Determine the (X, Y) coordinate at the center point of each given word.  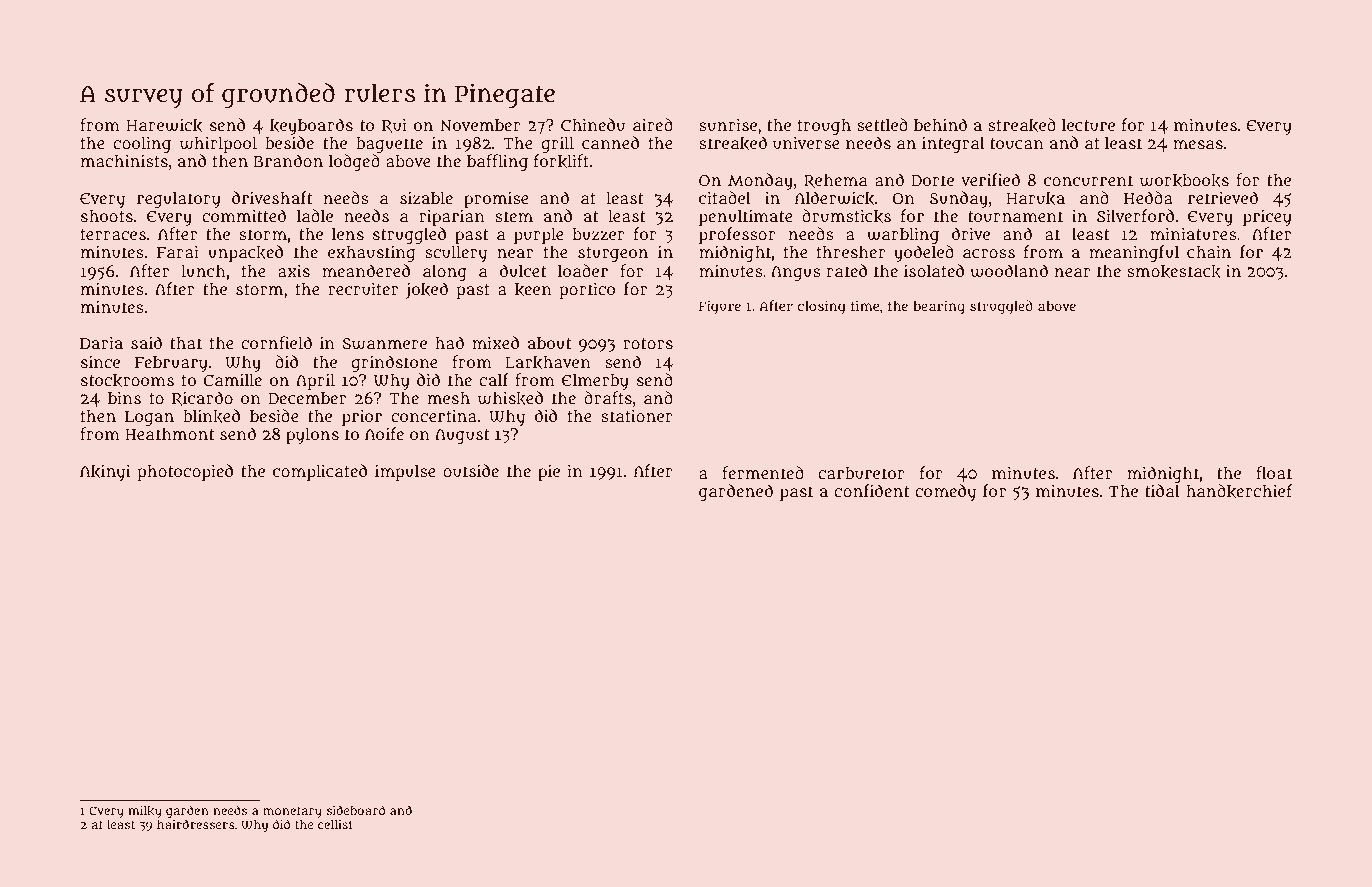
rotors (648, 343)
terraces (113, 234)
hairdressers (196, 824)
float (1274, 473)
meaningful (1134, 253)
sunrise (728, 125)
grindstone (394, 363)
